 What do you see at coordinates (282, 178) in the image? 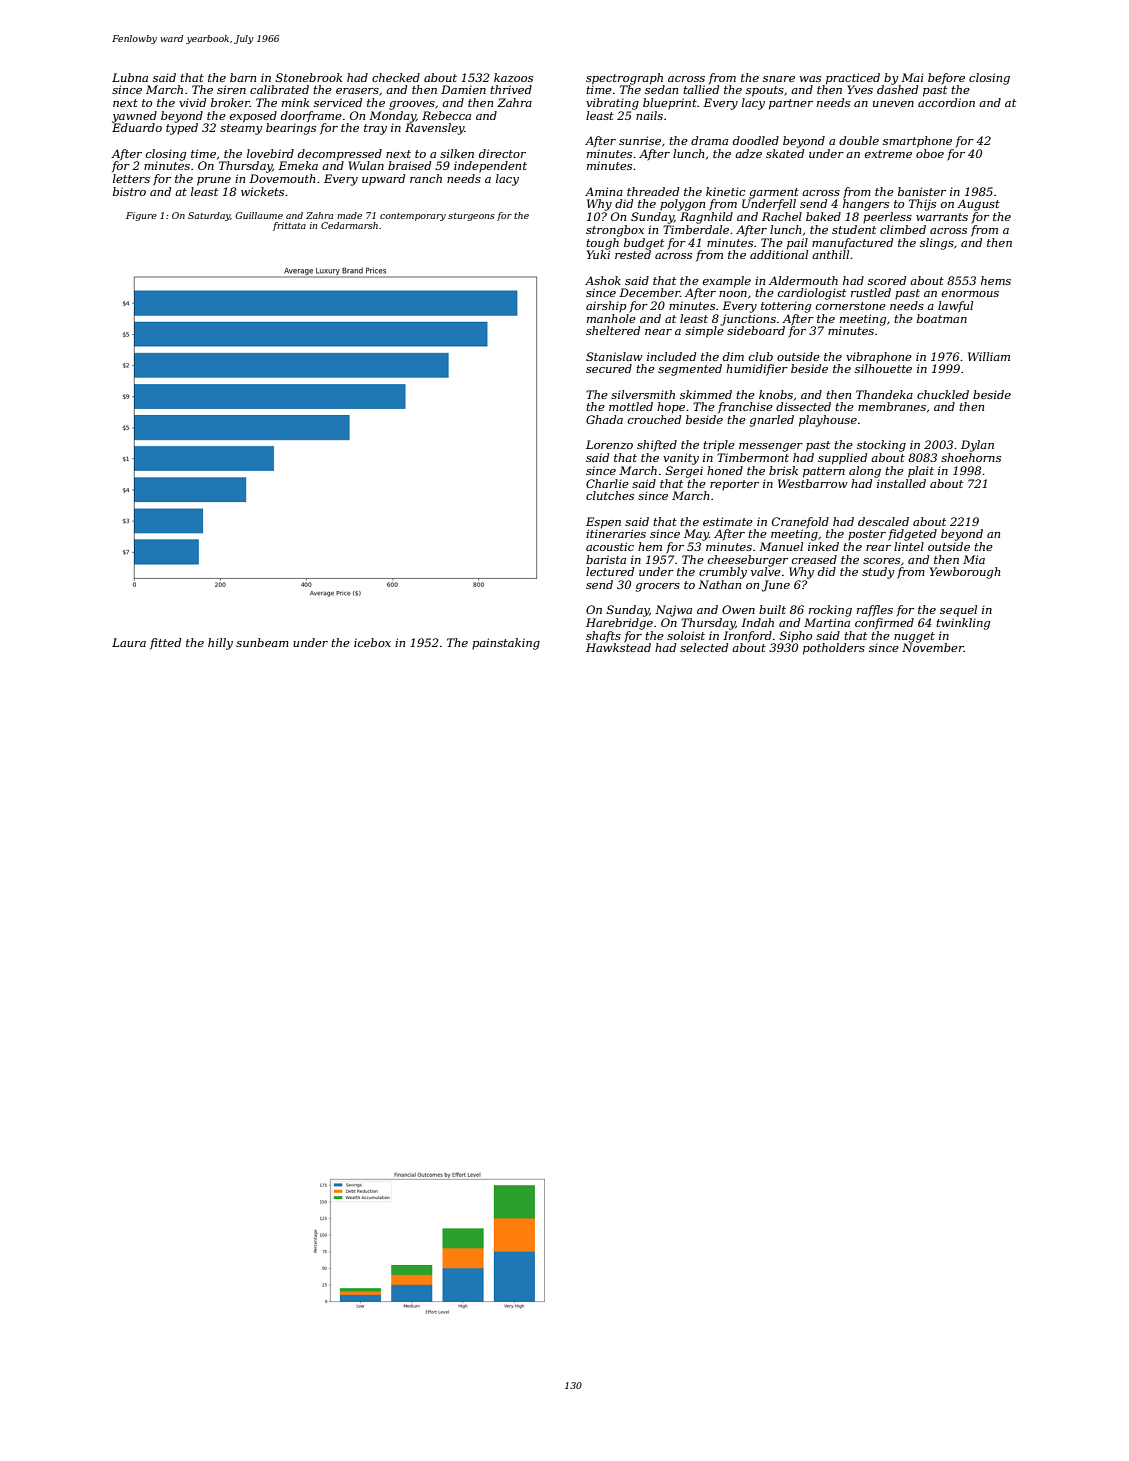
I see `Dovemouth` at bounding box center [282, 178].
